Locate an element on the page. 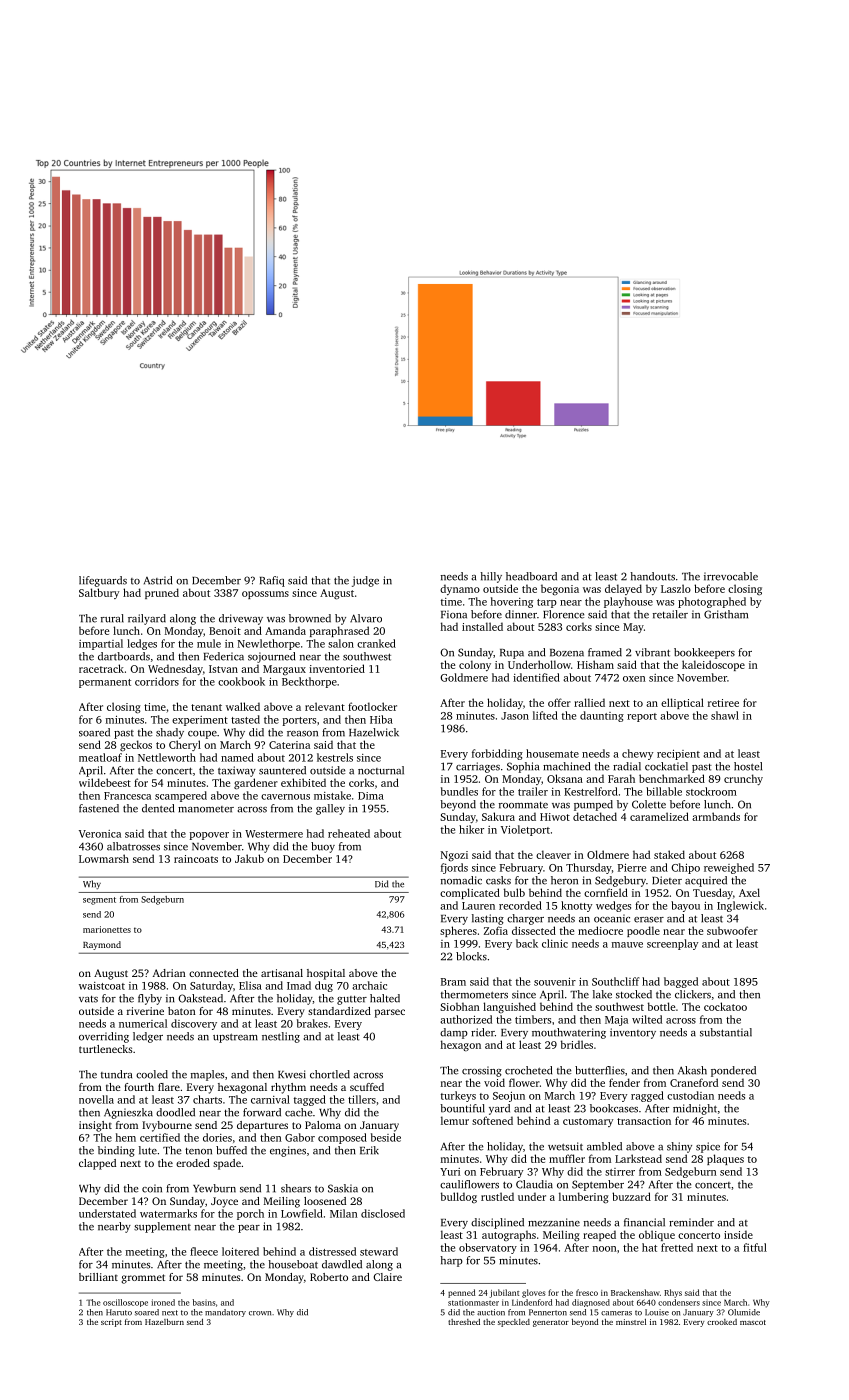 This image has width=849, height=1400. bayou is located at coordinates (685, 906).
